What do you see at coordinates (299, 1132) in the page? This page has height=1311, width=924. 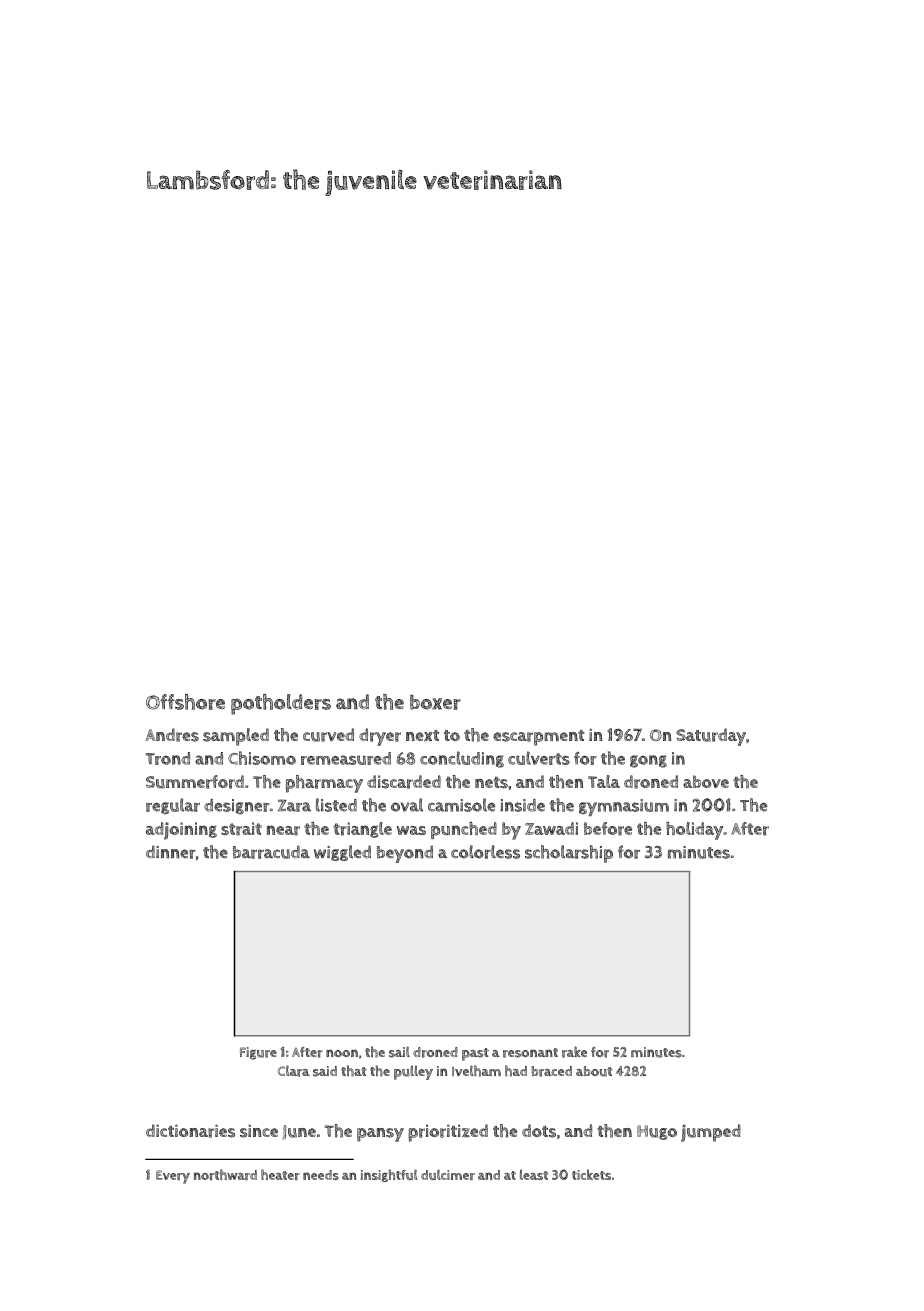 I see `June` at bounding box center [299, 1132].
